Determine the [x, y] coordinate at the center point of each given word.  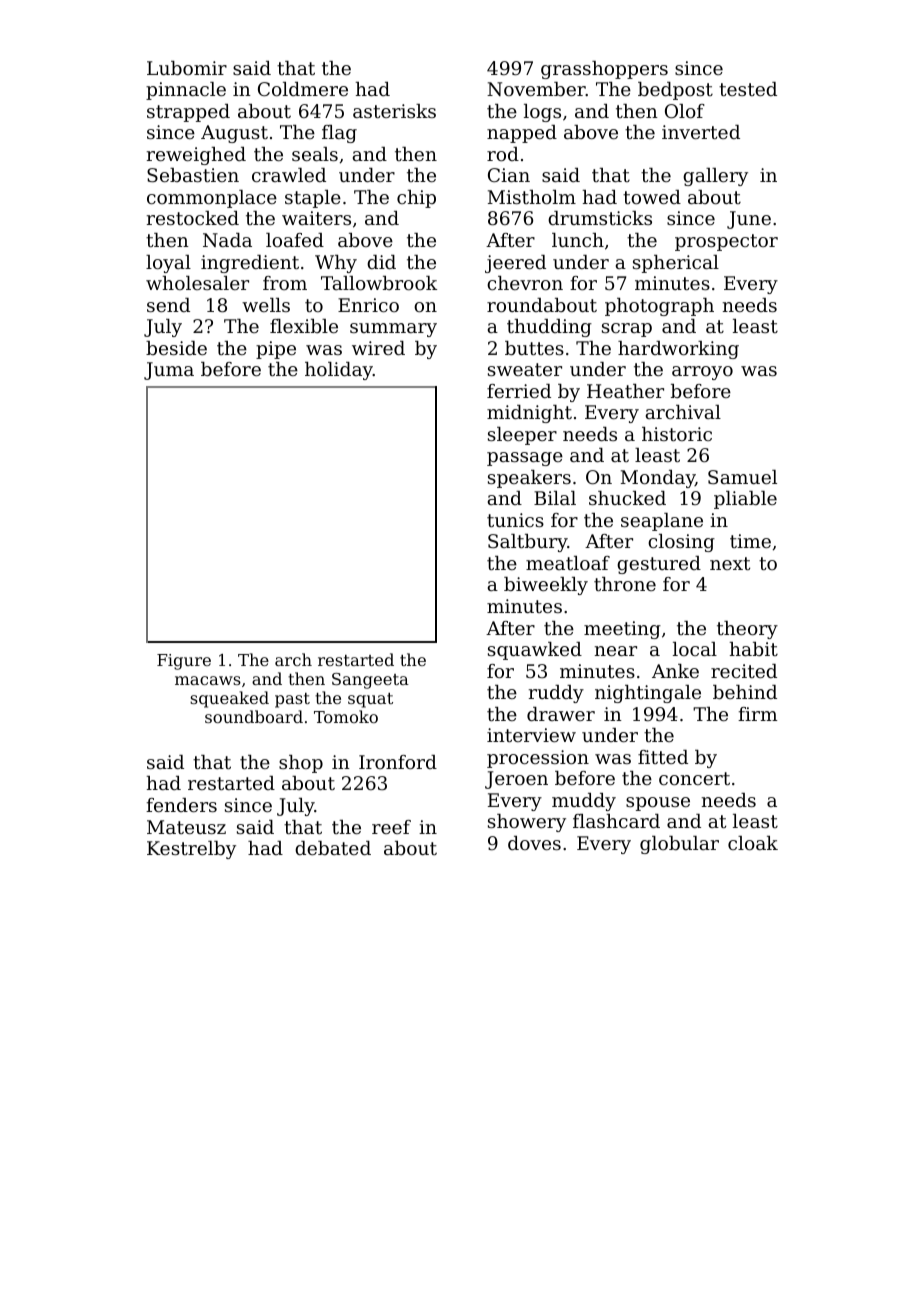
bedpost [675, 91]
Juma [169, 371]
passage [525, 459]
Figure [184, 662]
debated [333, 848]
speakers [529, 479]
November [536, 89]
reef [391, 827]
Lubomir [187, 68]
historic [677, 434]
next [730, 563]
